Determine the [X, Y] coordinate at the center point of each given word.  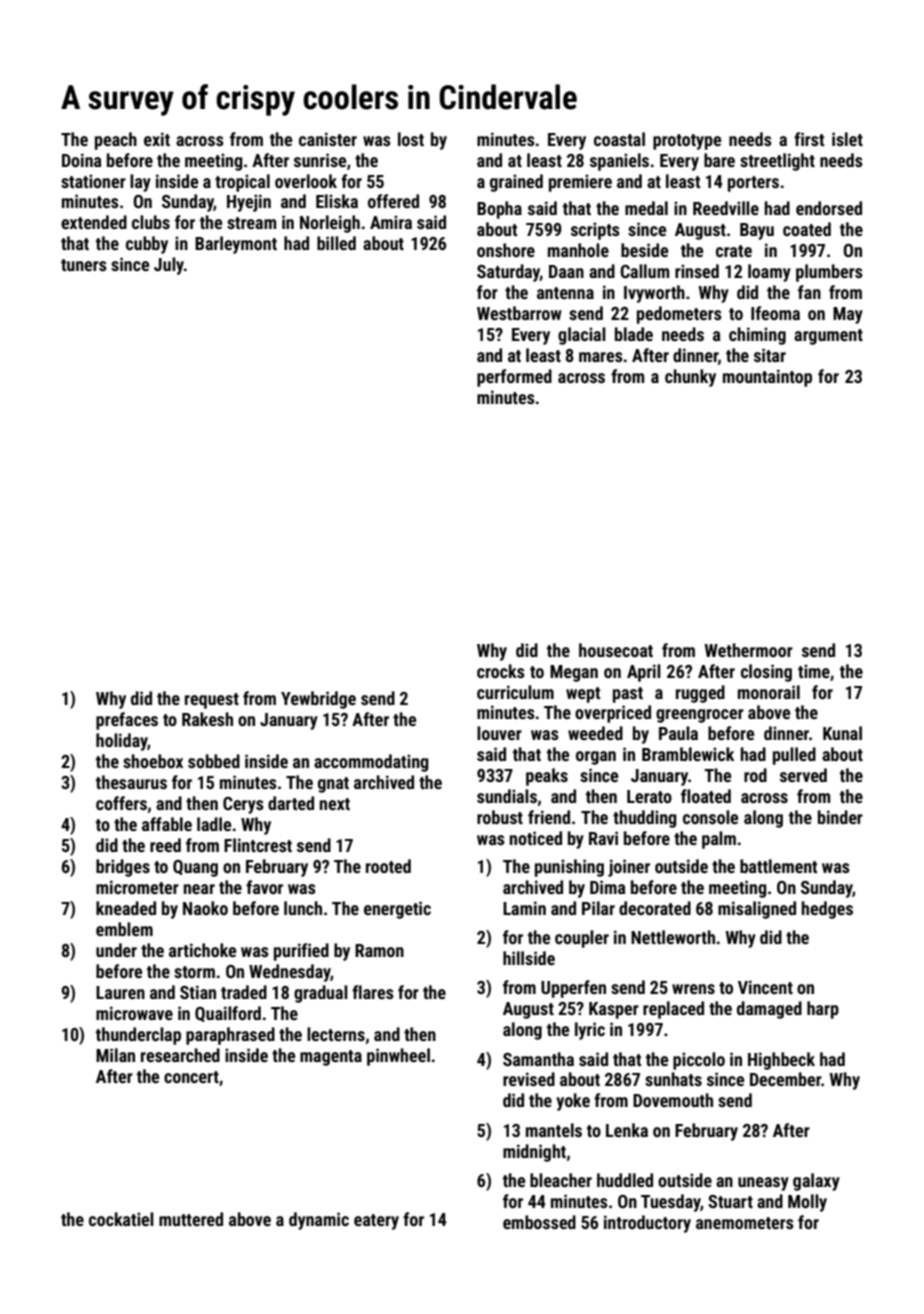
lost [411, 139]
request [212, 701]
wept [583, 695]
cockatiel [121, 1219]
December [785, 1079]
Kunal [842, 733]
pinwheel [398, 1057]
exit [157, 139]
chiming [757, 336]
